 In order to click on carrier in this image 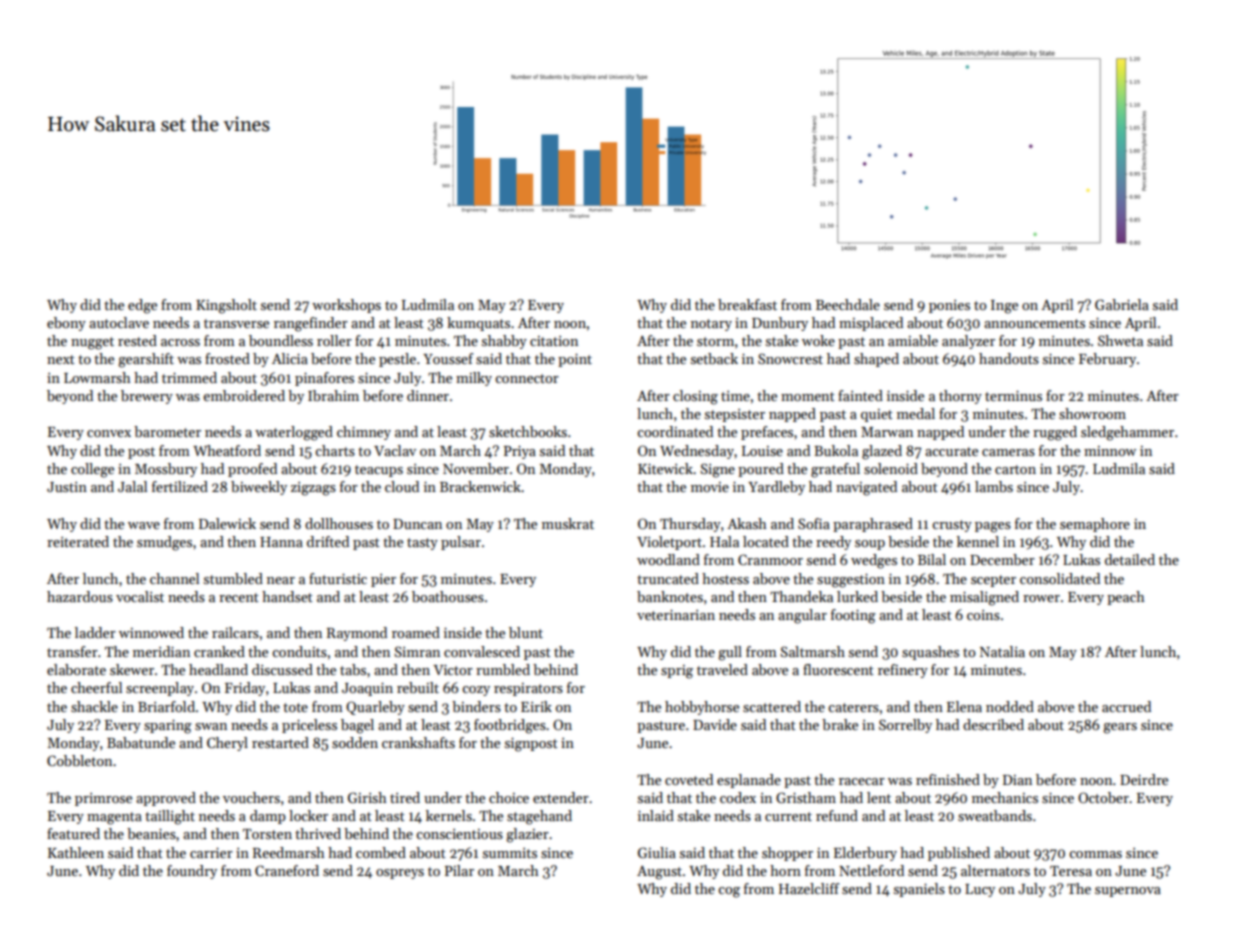, I will do `click(211, 852)`.
